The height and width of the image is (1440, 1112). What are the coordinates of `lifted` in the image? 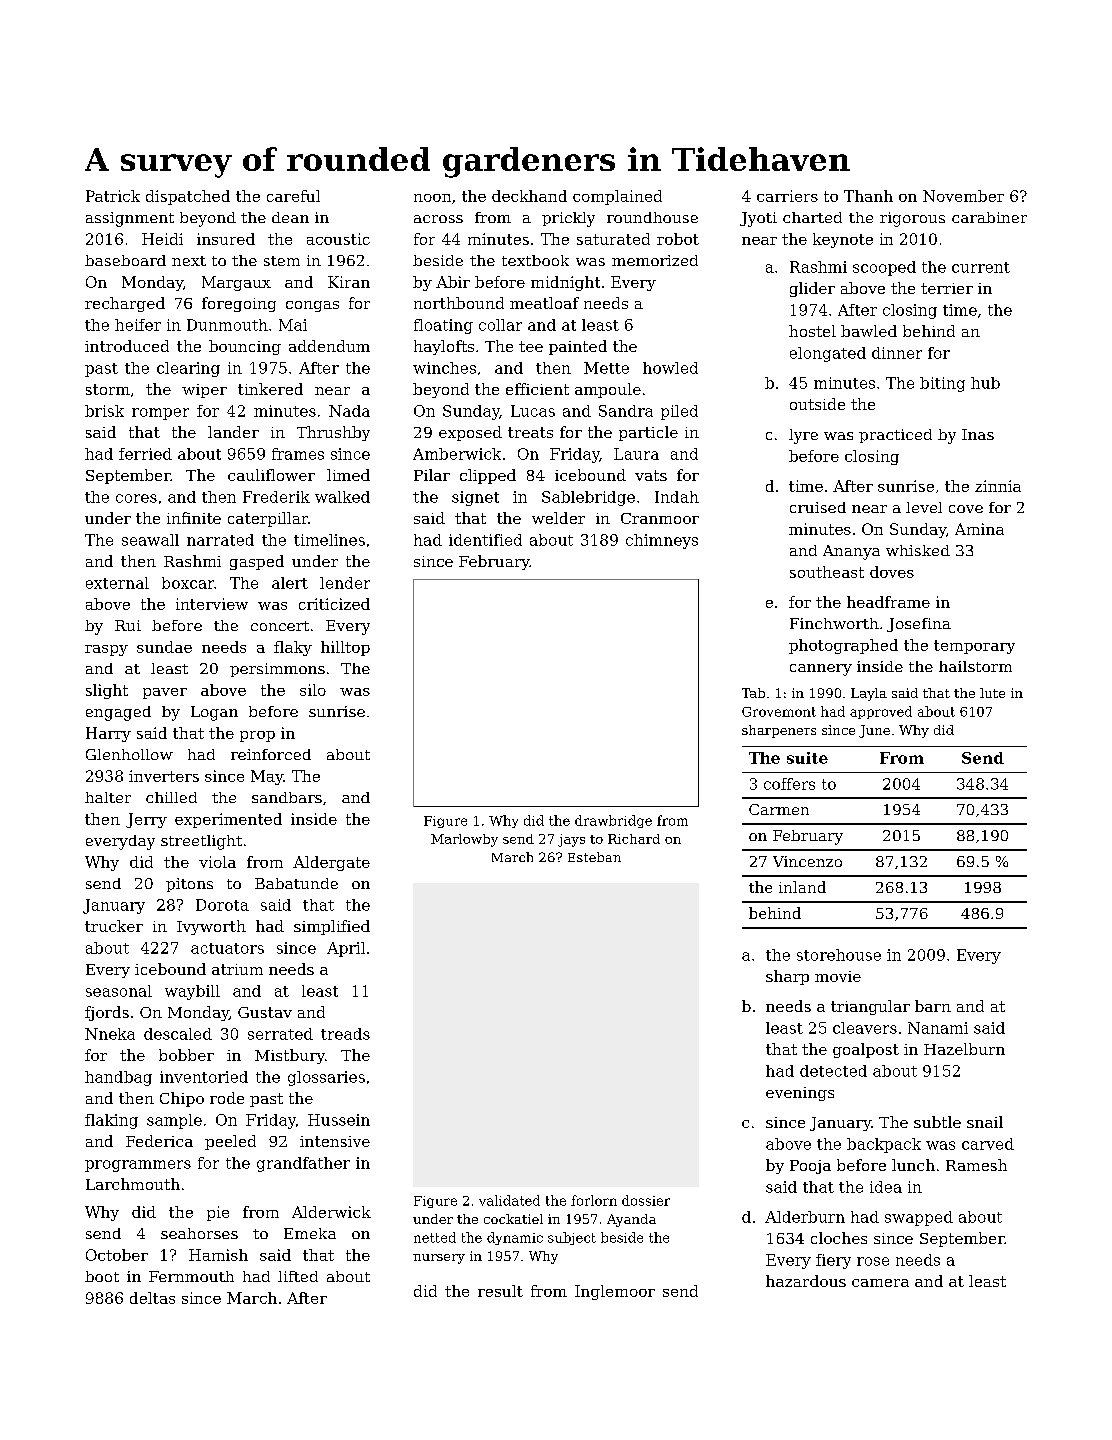 It's located at (298, 1276).
